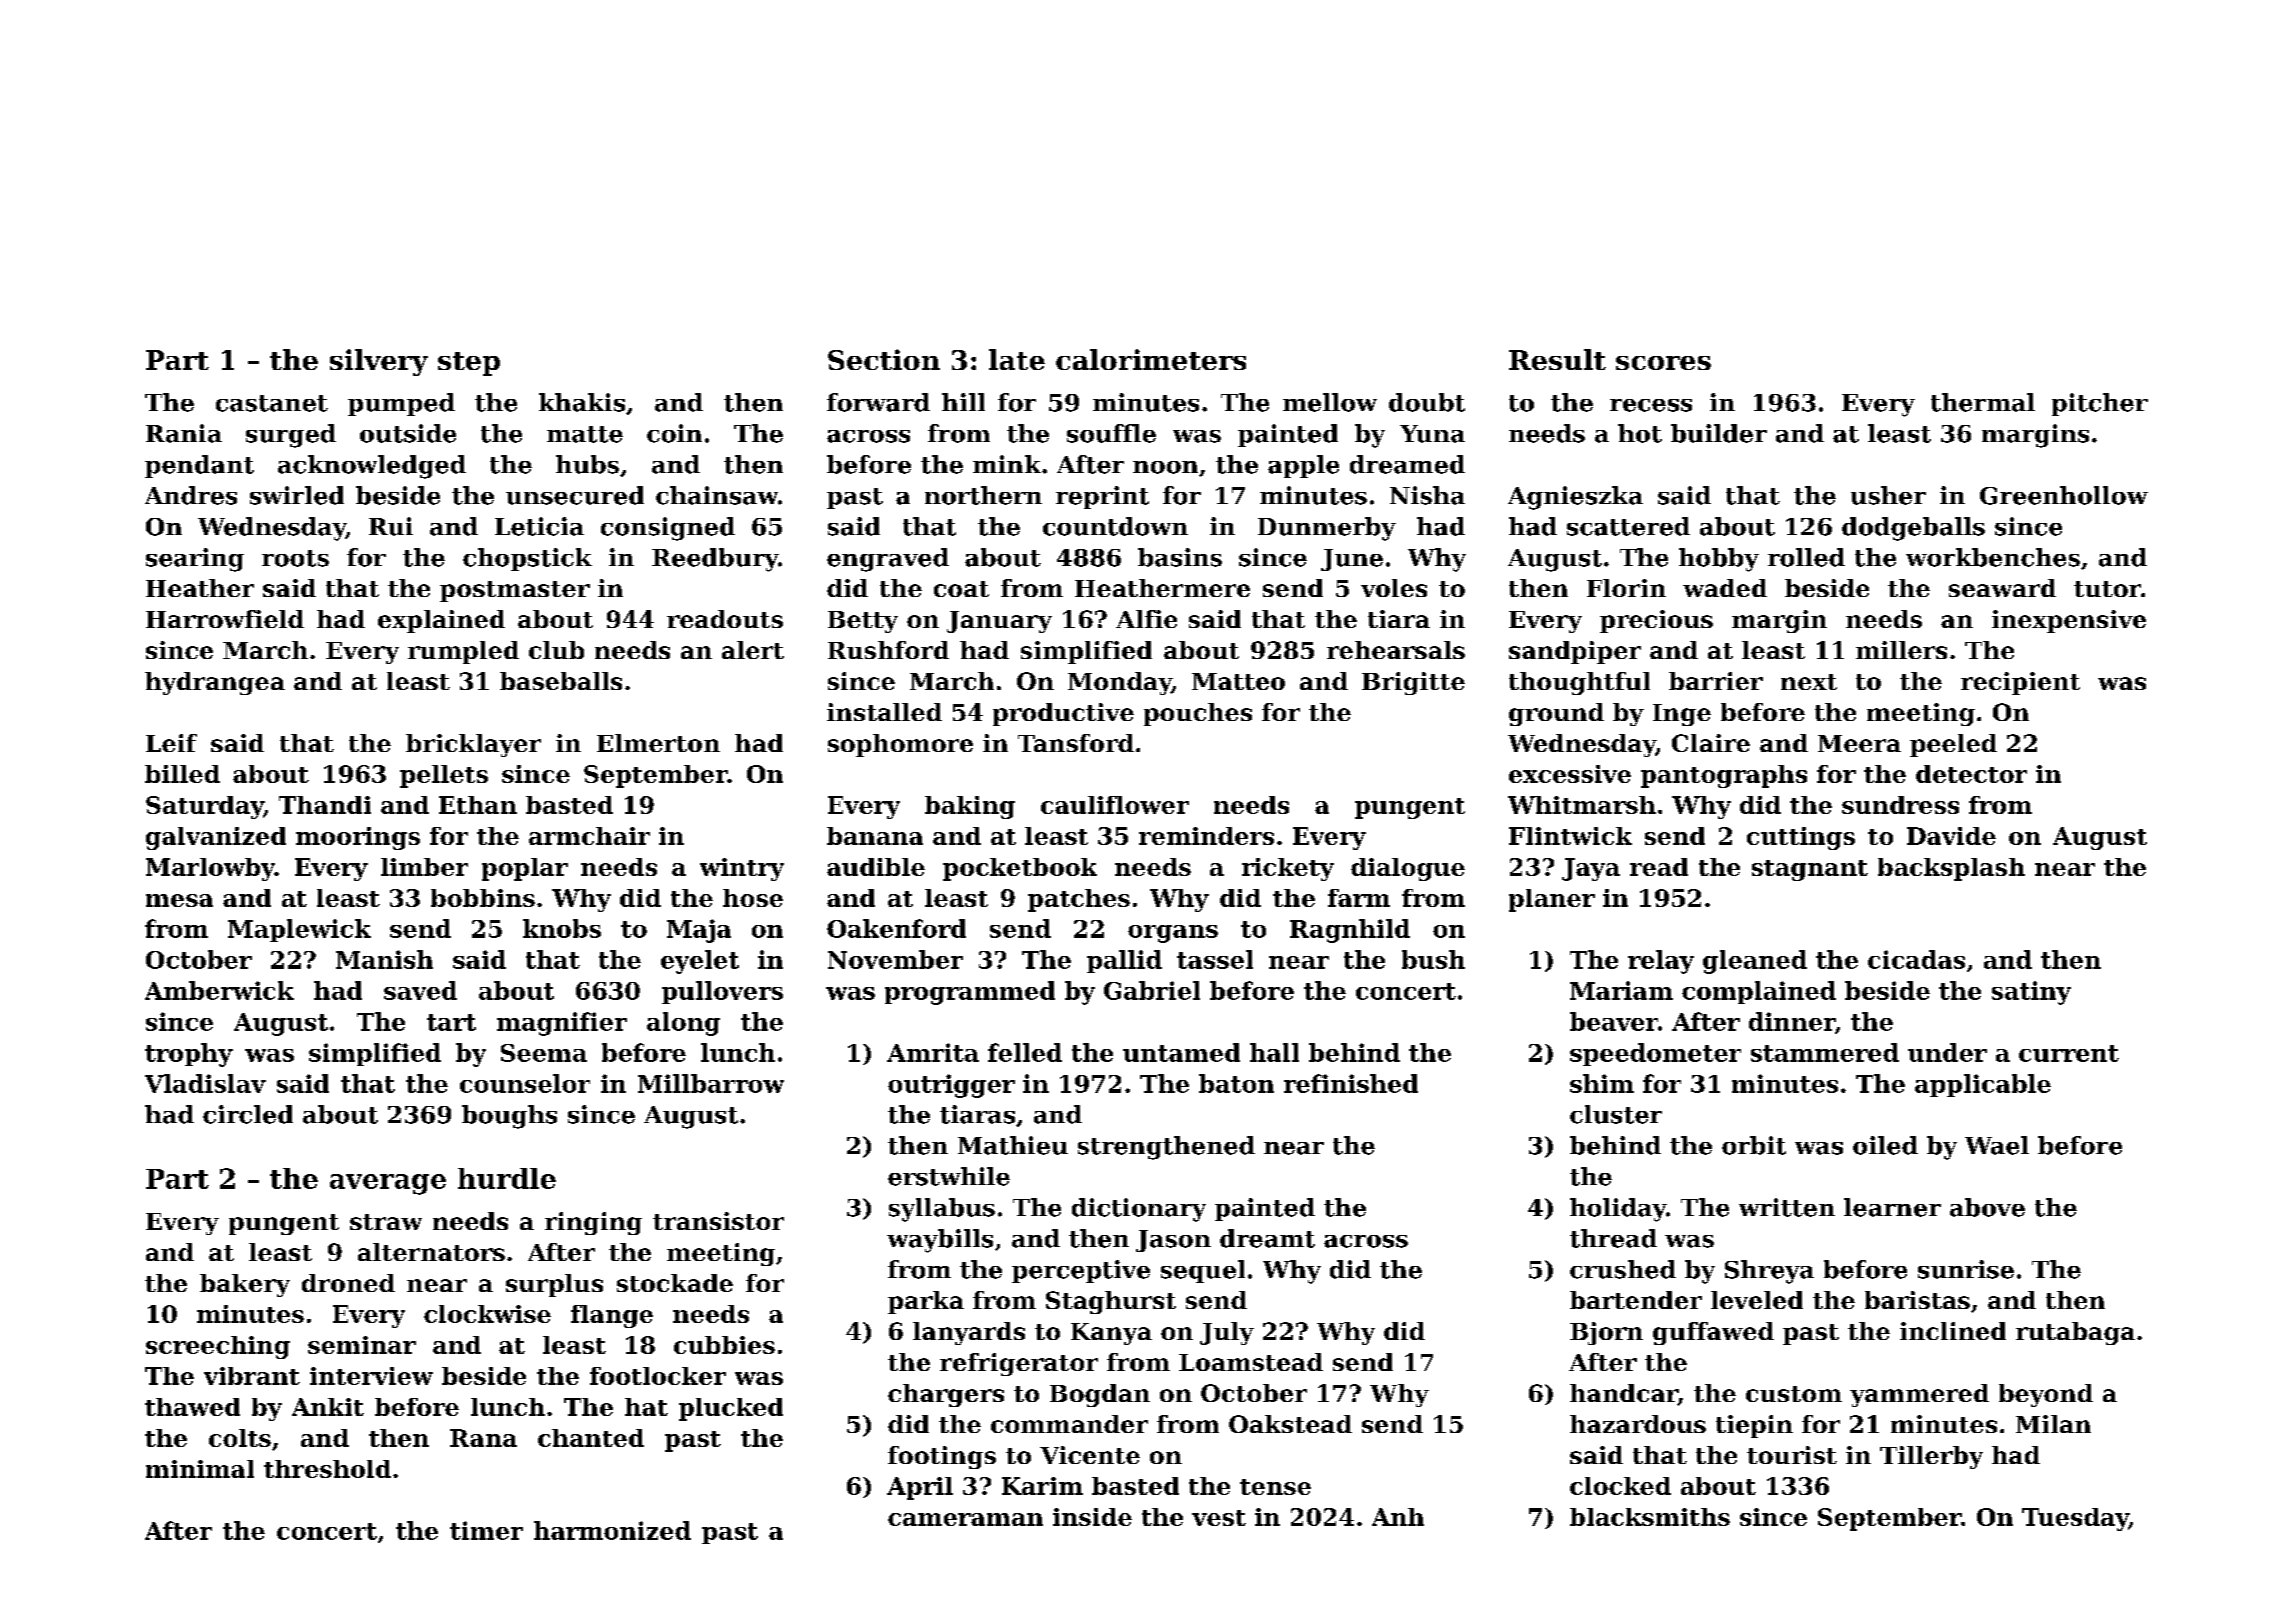 The width and height of the page is (2292, 1620). What do you see at coordinates (1076, 743) in the page?
I see `Tansford` at bounding box center [1076, 743].
